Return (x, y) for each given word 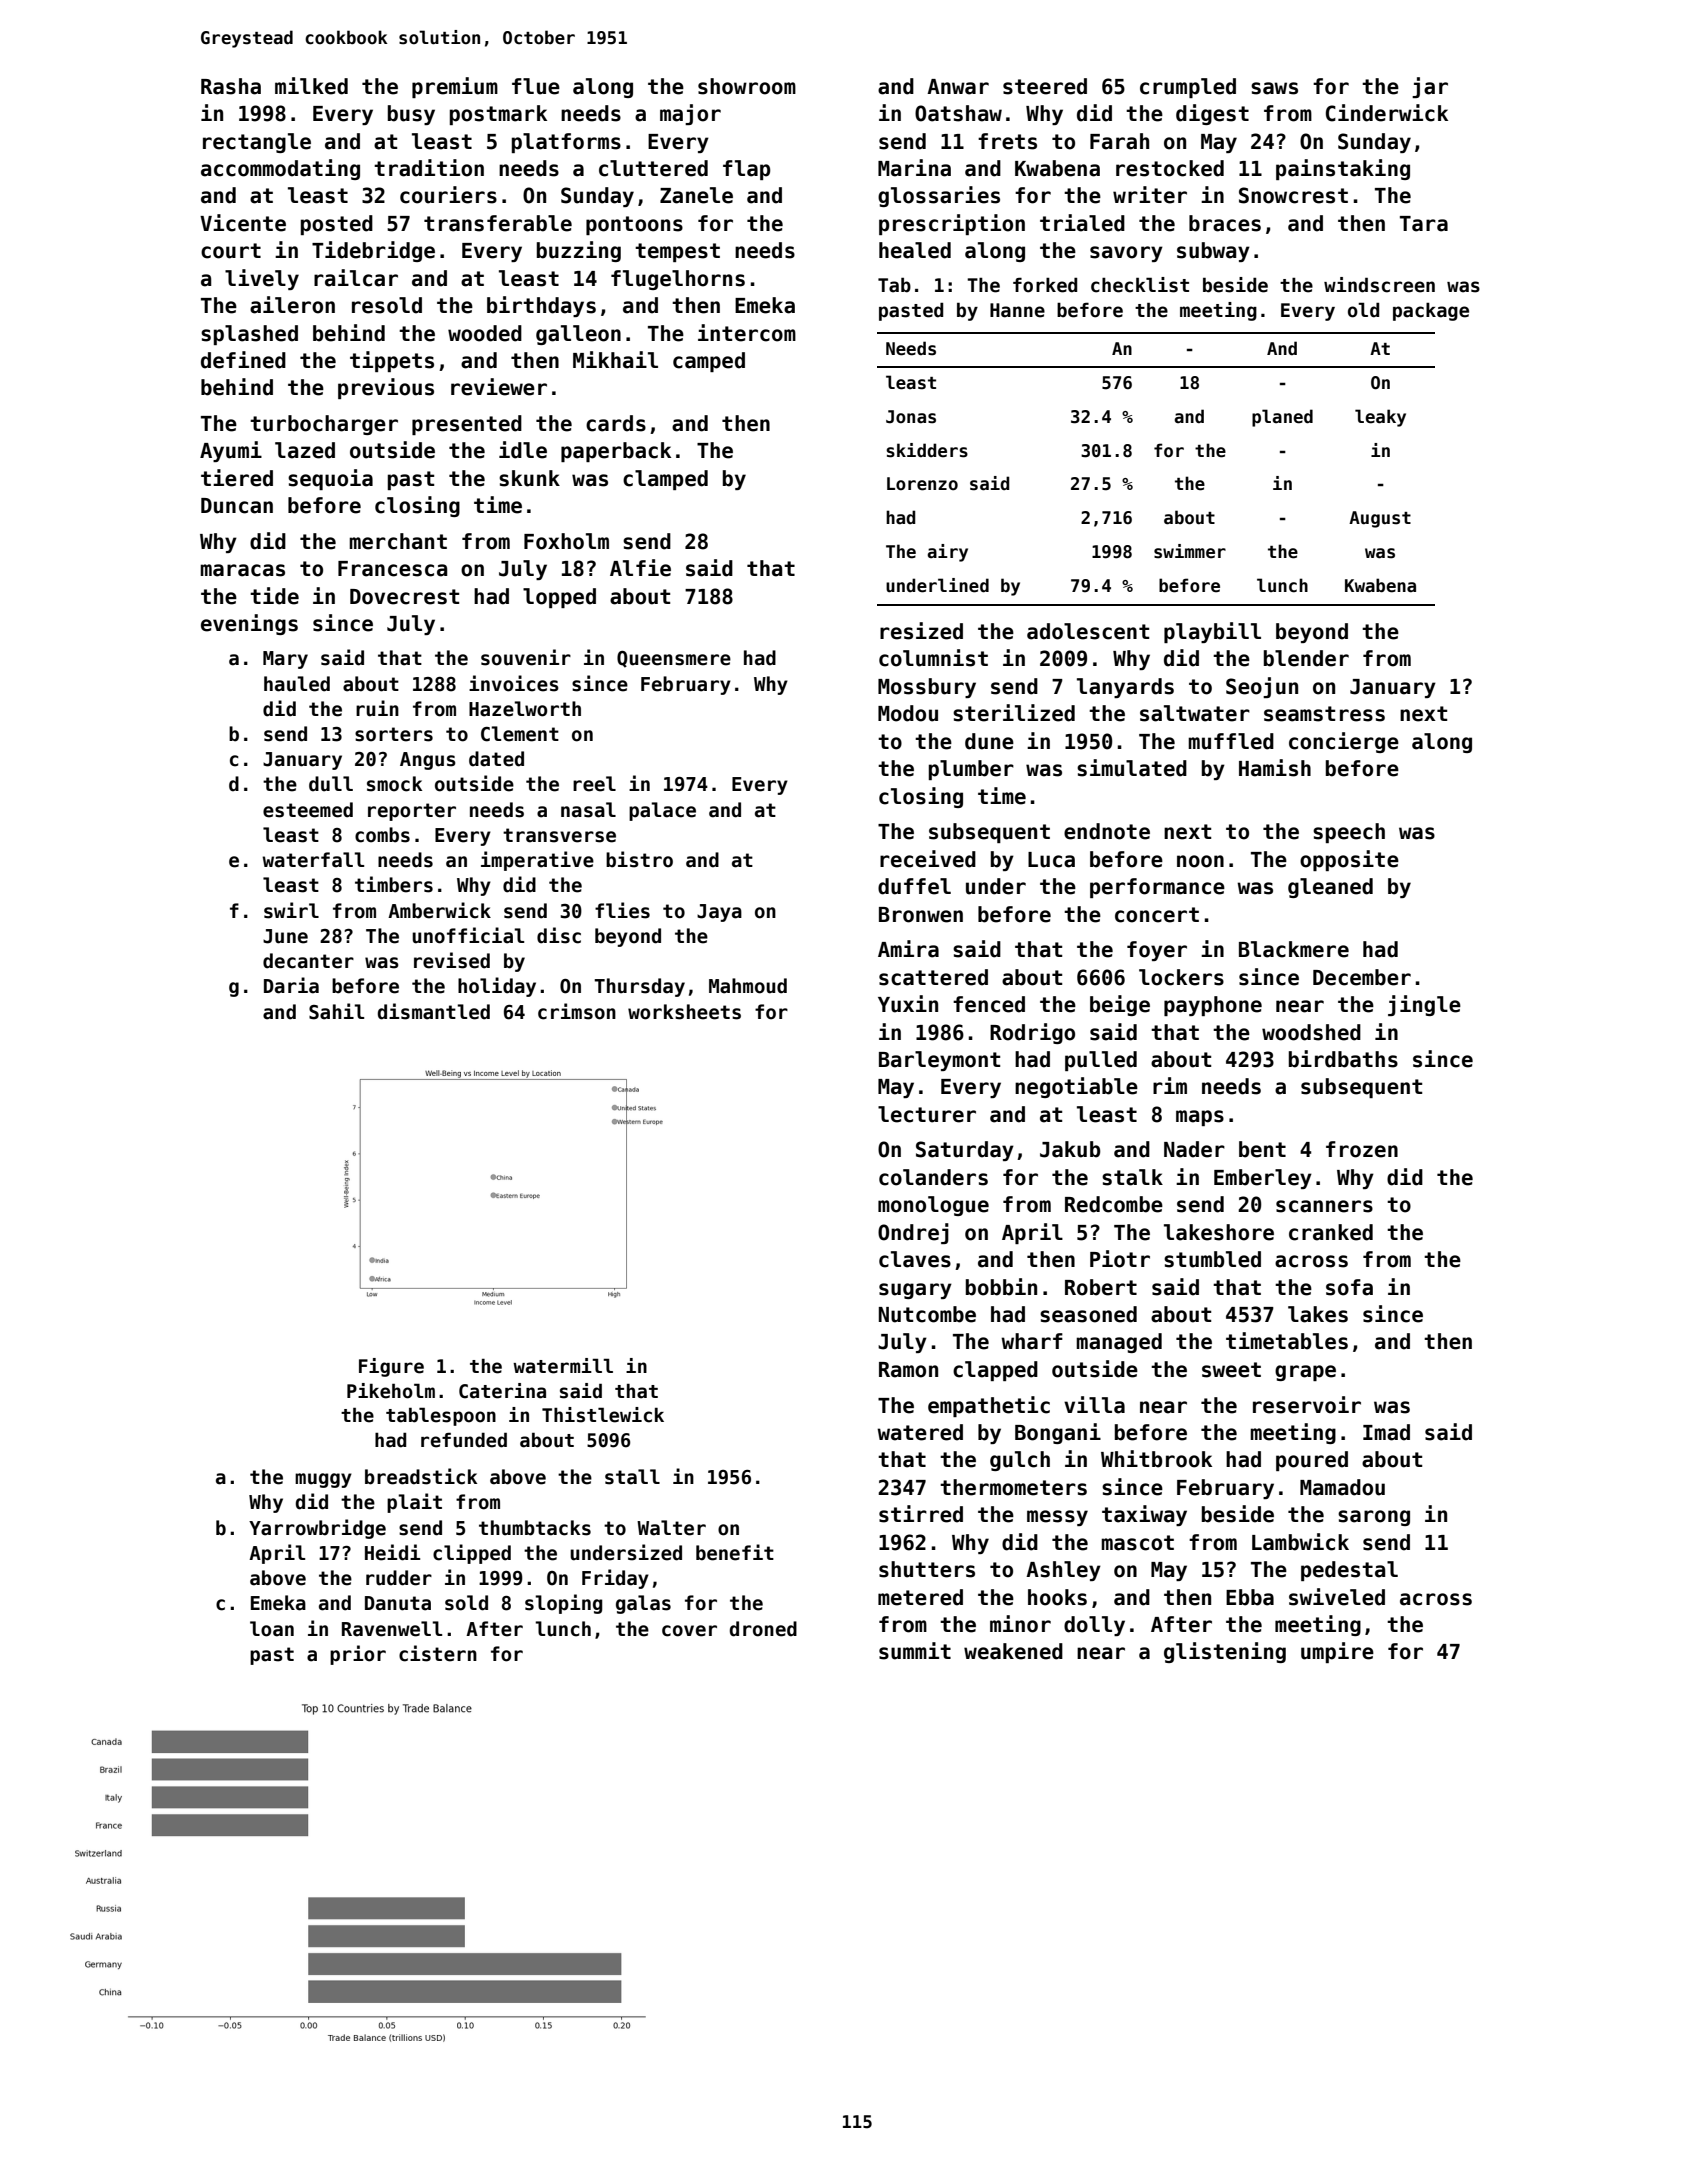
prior (358, 1655)
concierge (1344, 742)
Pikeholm (391, 1391)
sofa (1349, 1287)
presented (467, 425)
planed (1282, 418)
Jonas (911, 417)
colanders (933, 1177)
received (928, 859)
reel (594, 784)
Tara (1424, 224)
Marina (914, 168)
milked (311, 86)
